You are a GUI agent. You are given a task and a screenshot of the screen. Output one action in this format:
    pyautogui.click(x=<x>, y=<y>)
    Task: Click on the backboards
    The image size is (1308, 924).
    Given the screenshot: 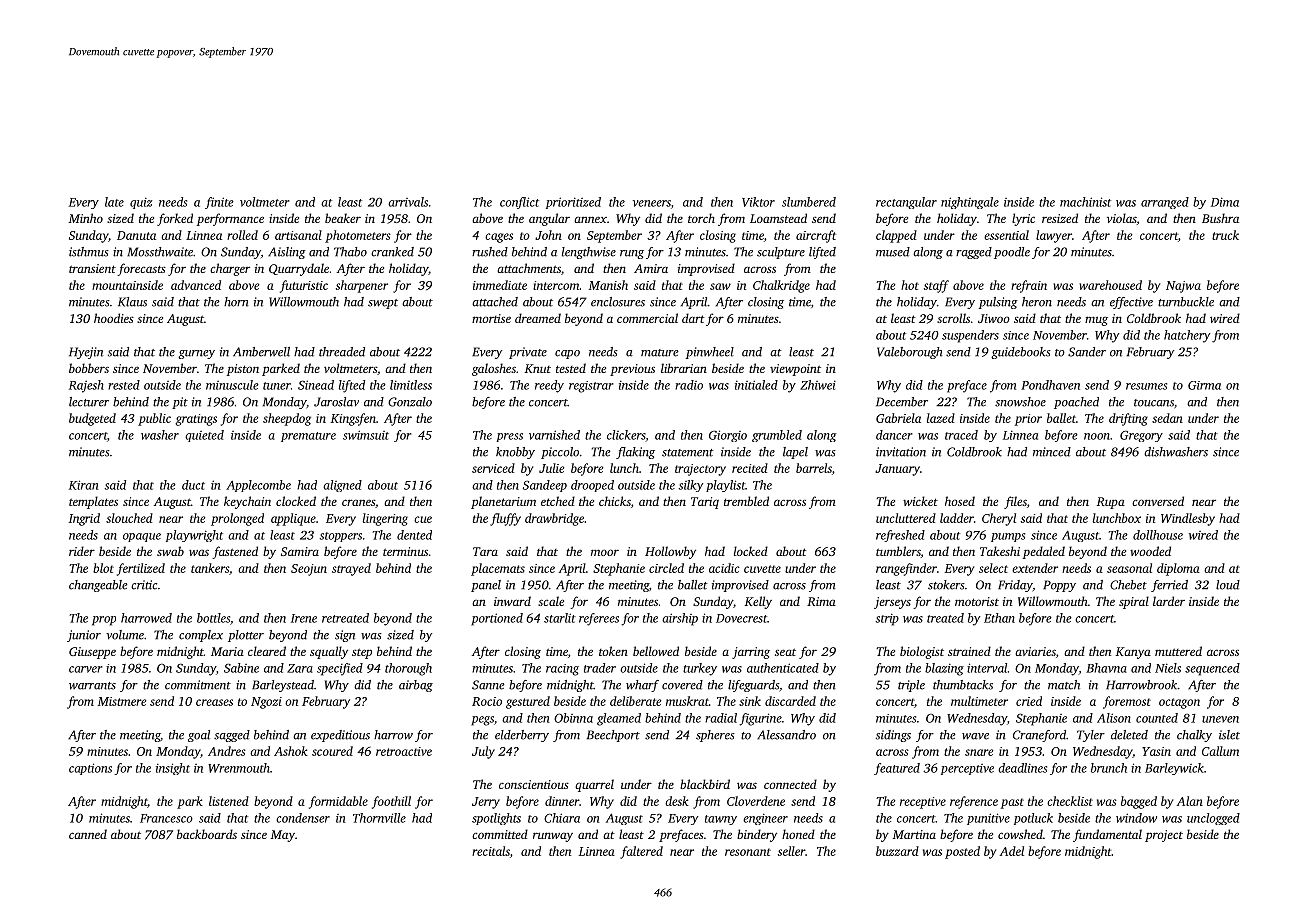 What is the action you would take?
    pyautogui.click(x=207, y=834)
